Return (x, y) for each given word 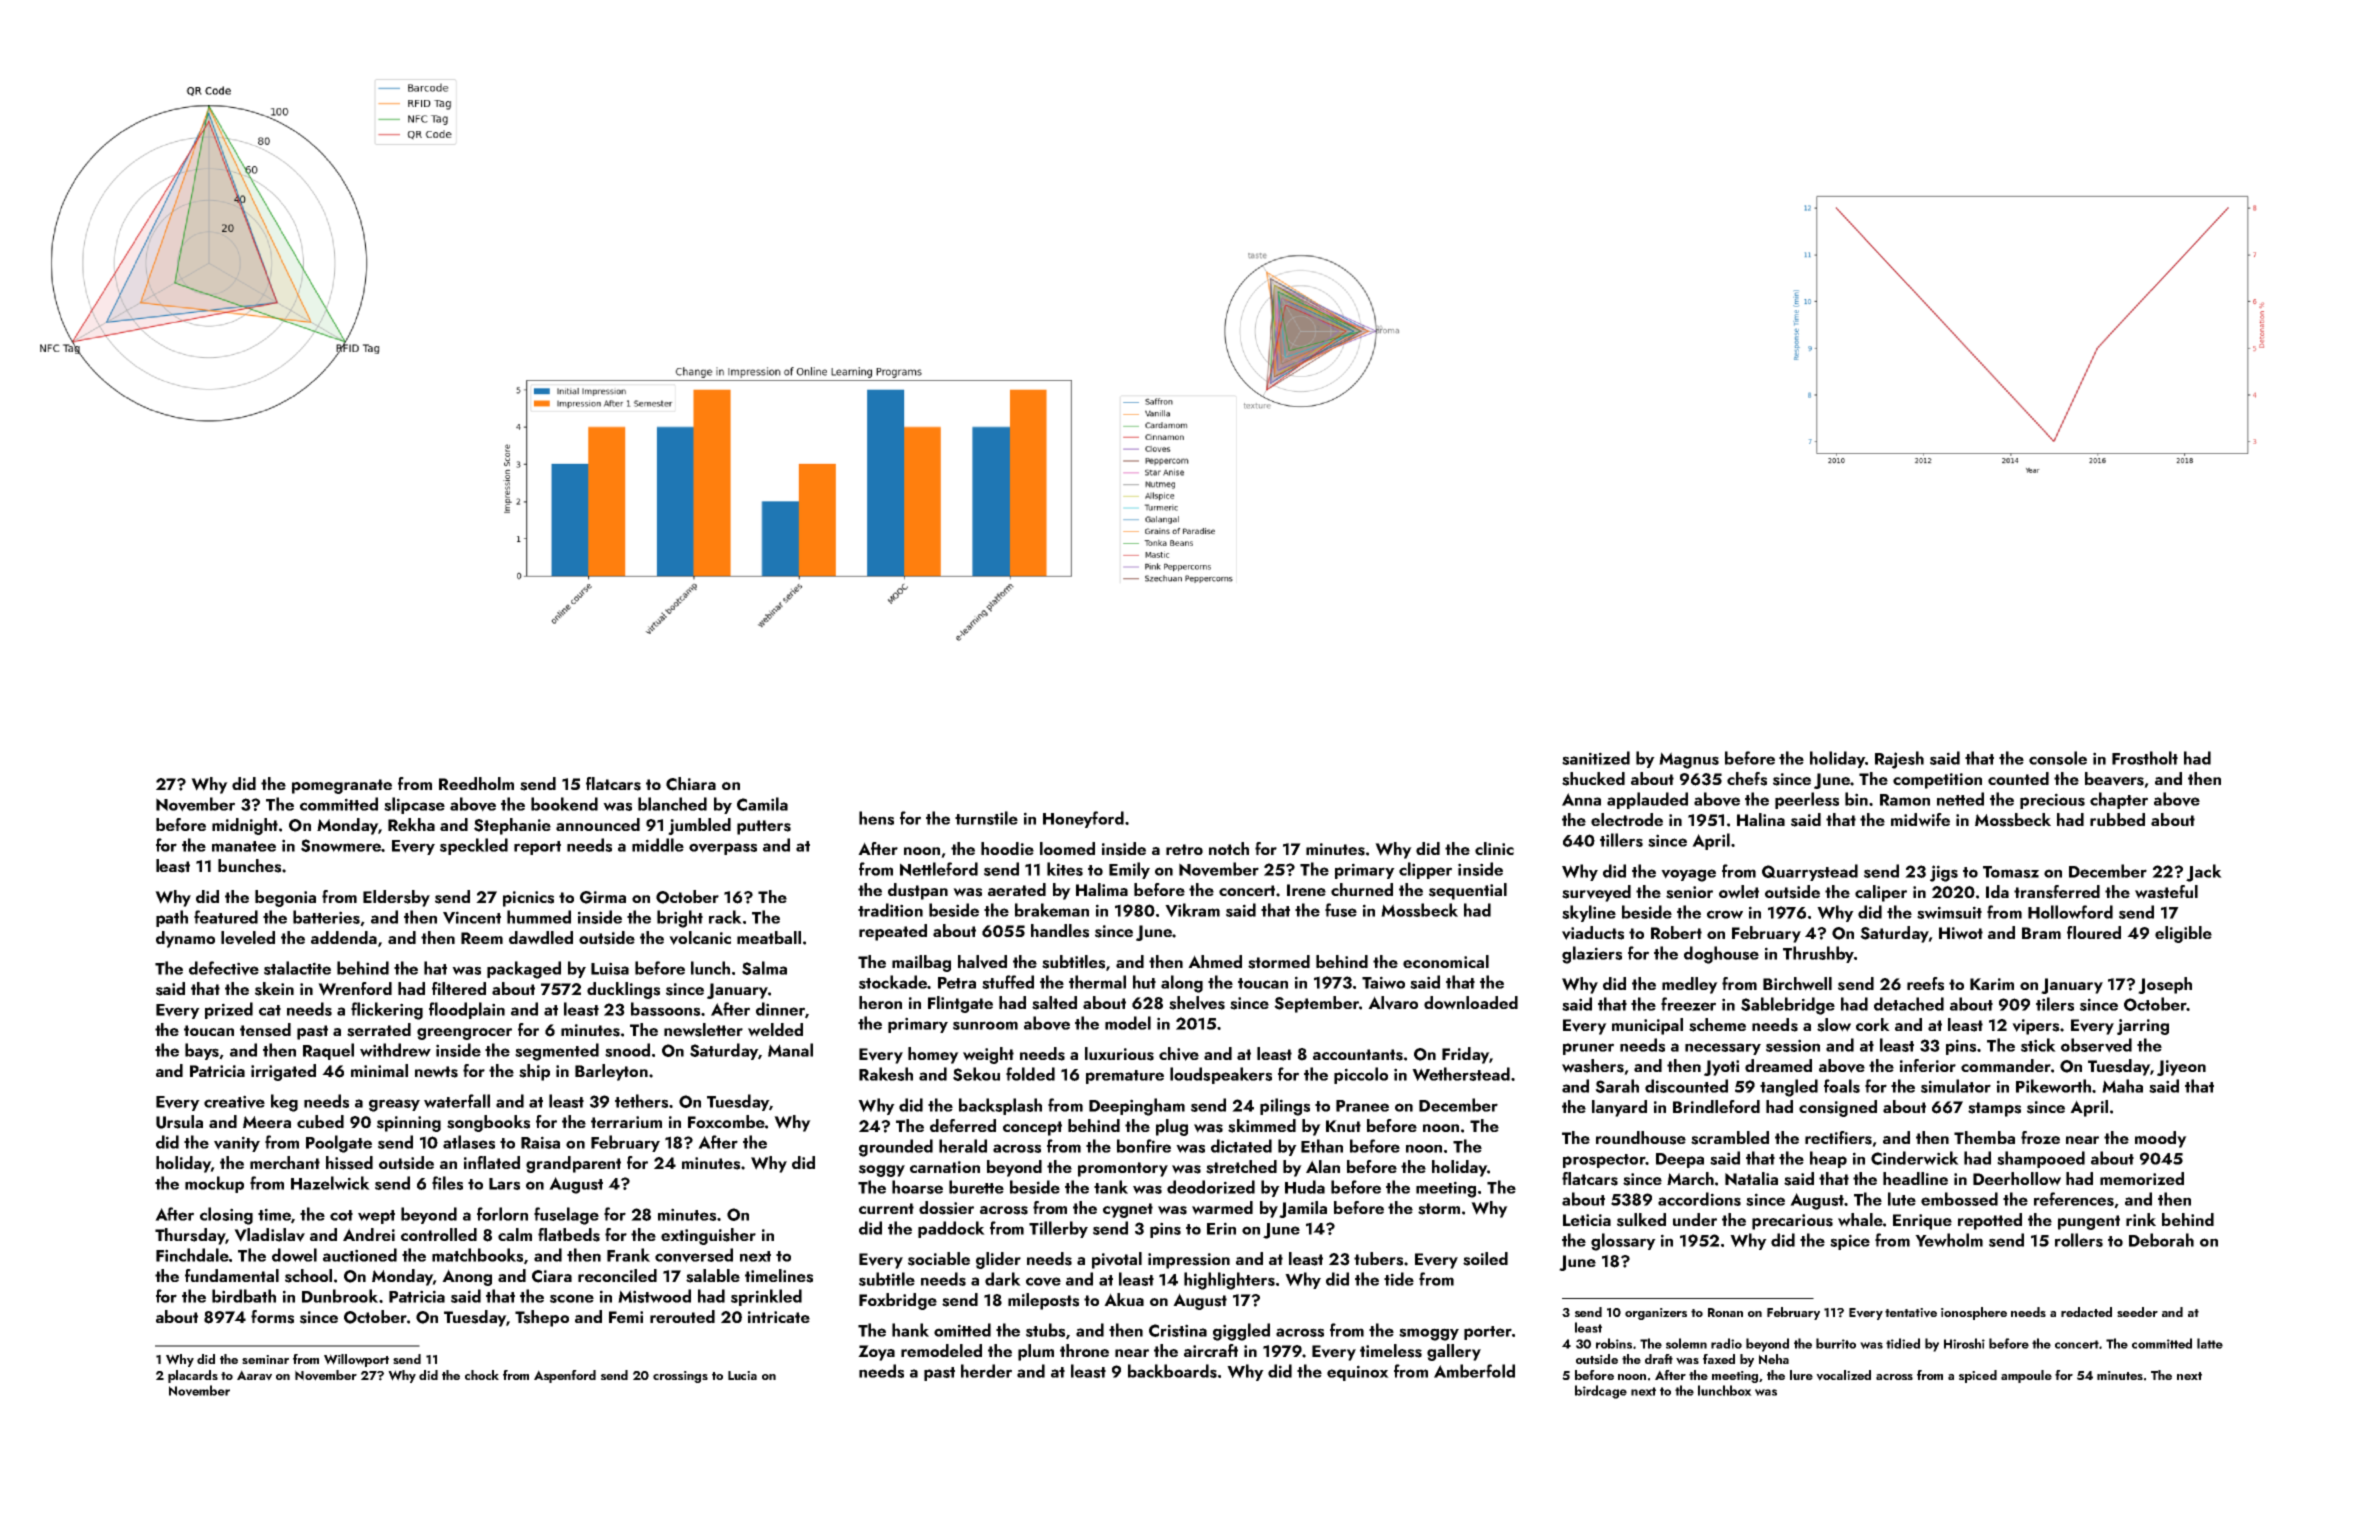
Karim (1992, 984)
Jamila (1303, 1209)
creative (234, 1102)
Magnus (1689, 760)
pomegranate (342, 786)
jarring (2143, 1027)
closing (226, 1216)
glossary (1623, 1242)
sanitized (1596, 758)
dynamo (185, 939)
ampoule (2026, 1376)
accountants (1358, 1055)
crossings (680, 1377)
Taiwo (1383, 982)
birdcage (1601, 1392)
